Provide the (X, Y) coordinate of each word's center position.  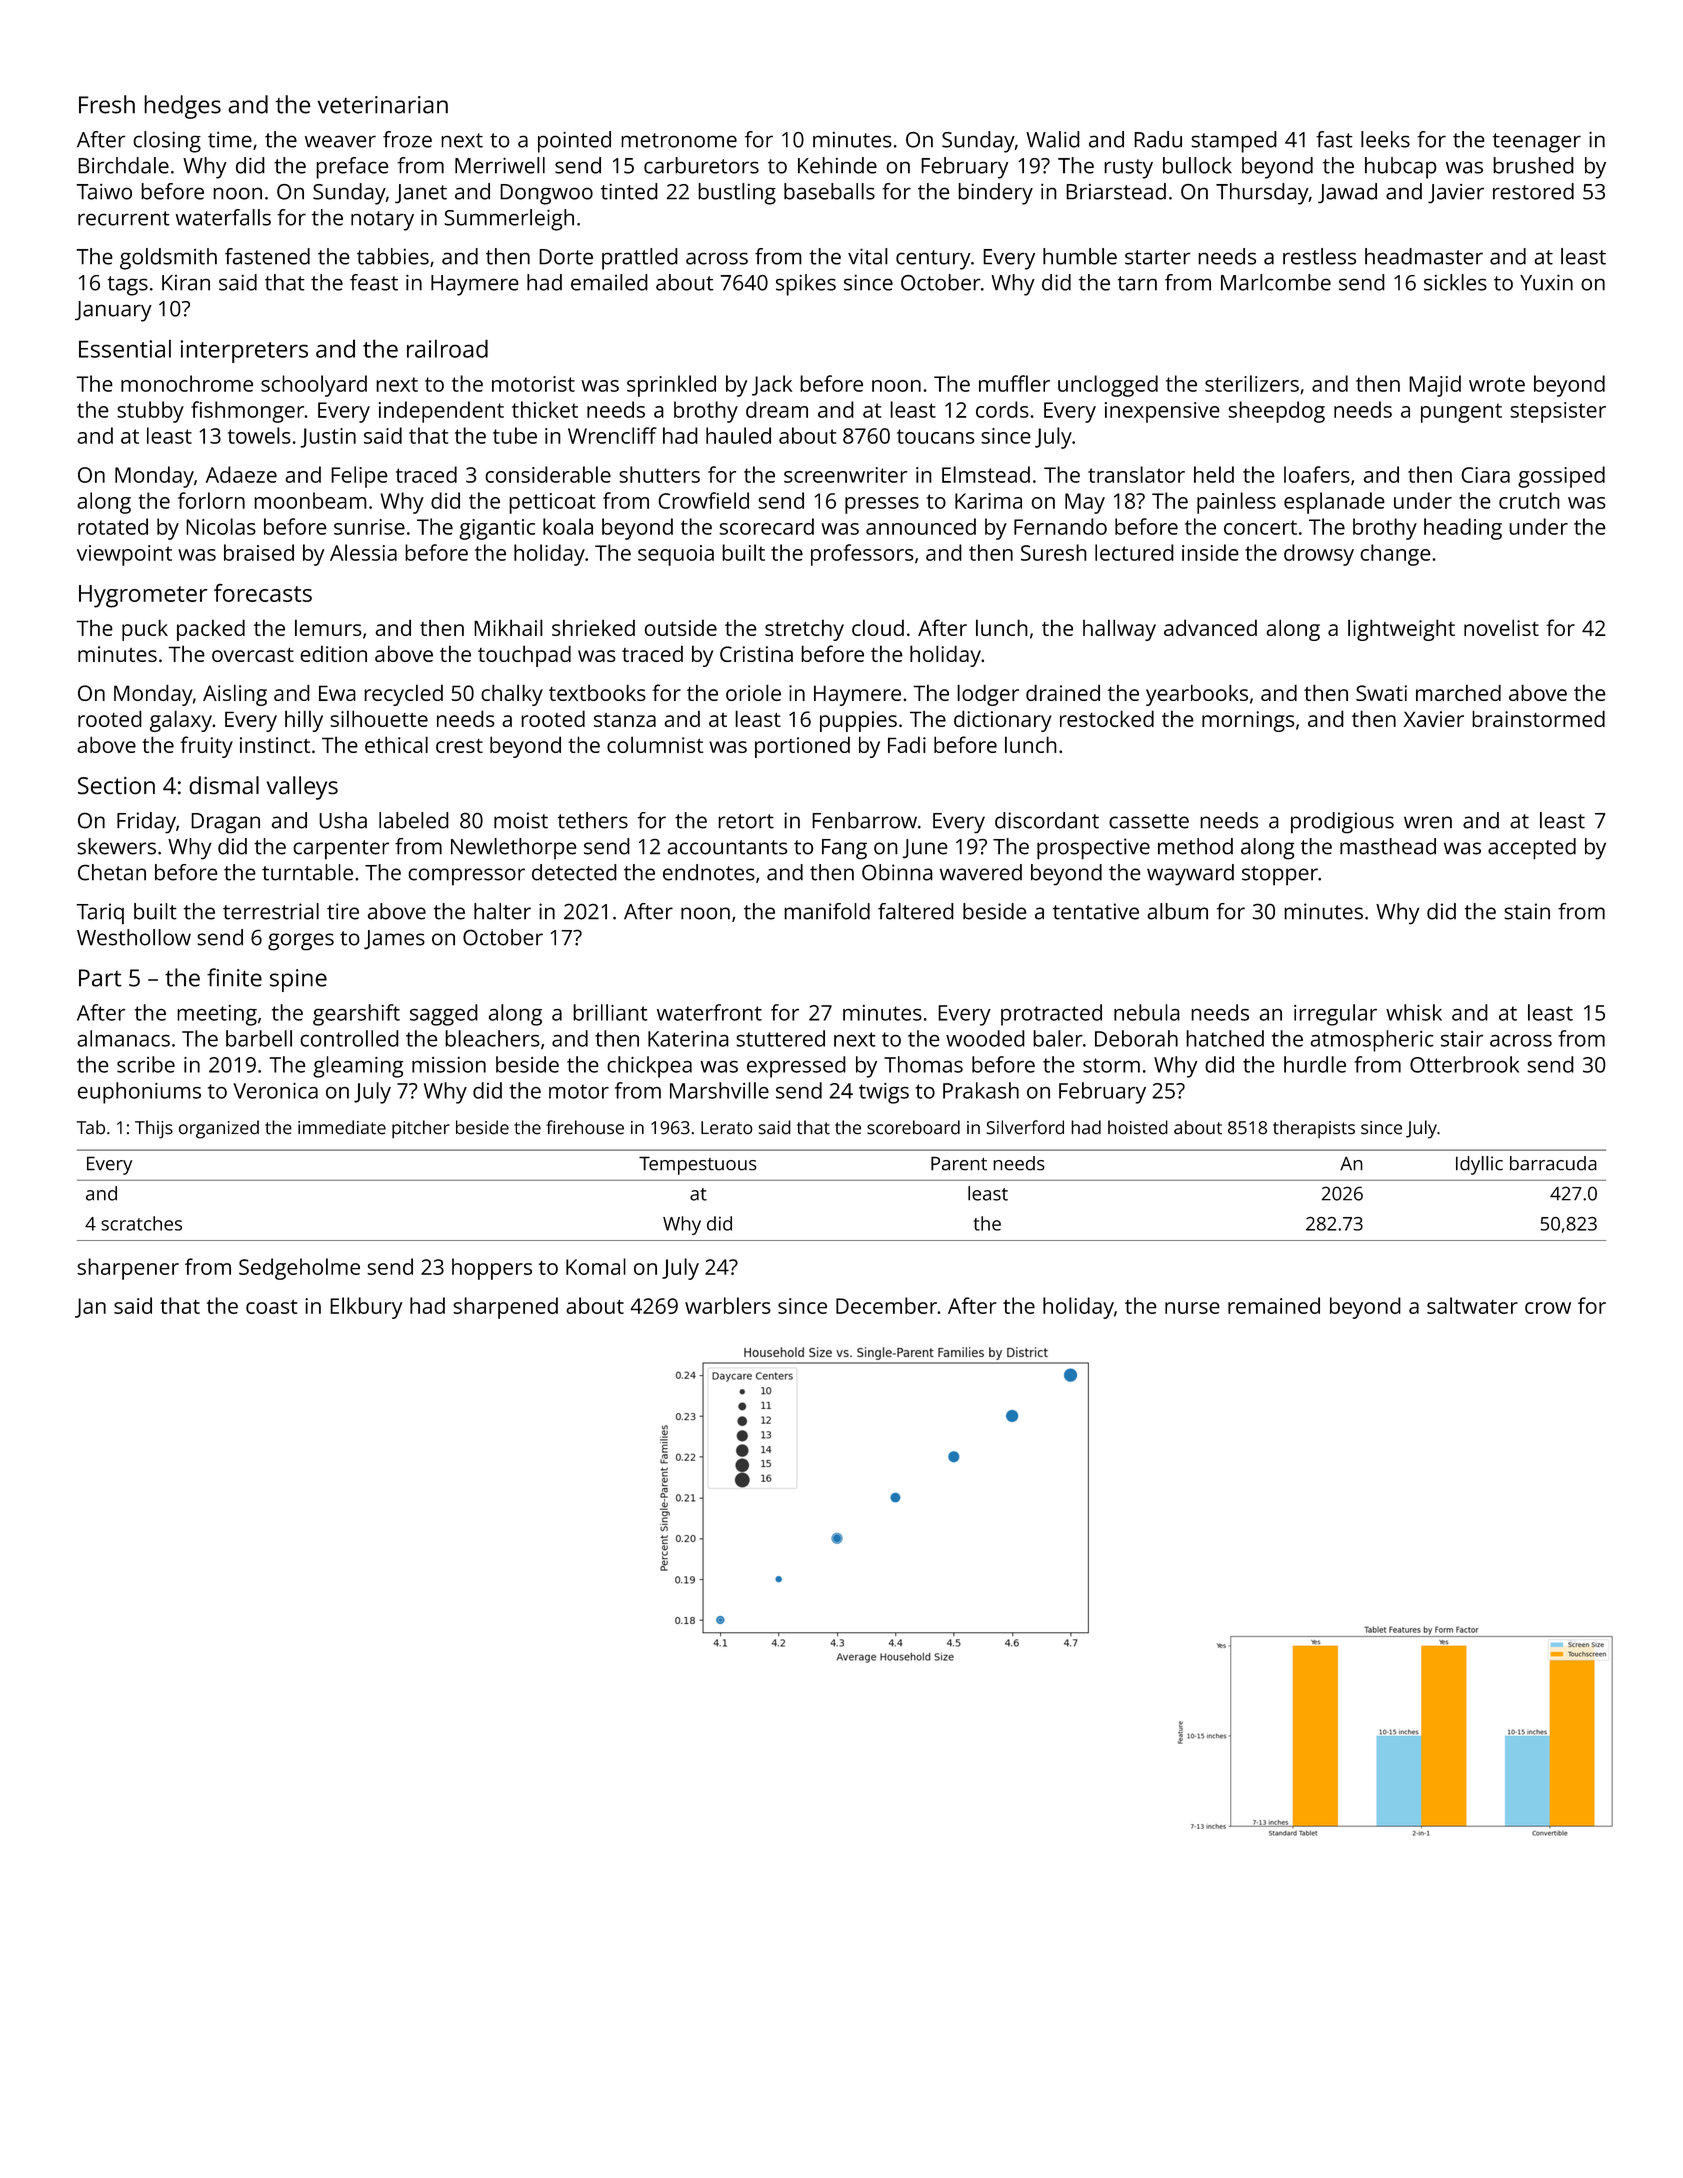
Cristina (756, 654)
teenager (1537, 143)
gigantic (497, 529)
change (1396, 555)
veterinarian (382, 105)
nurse (1192, 1308)
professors (862, 555)
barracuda (1553, 1163)
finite (234, 977)
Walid (1053, 139)
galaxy (181, 721)
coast (271, 1307)
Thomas (923, 1064)
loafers (1317, 474)
